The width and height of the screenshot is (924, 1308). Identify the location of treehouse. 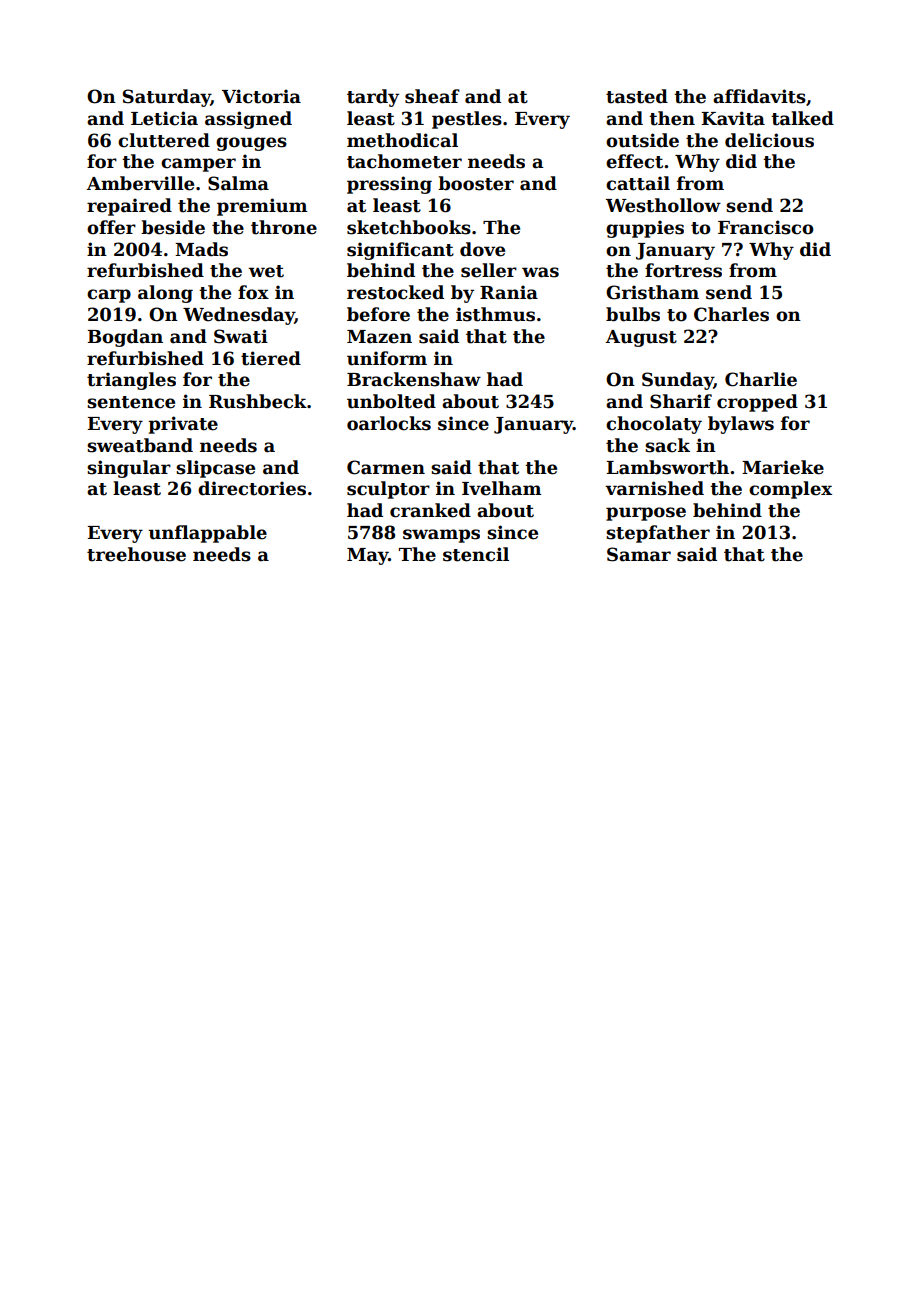
(136, 554).
